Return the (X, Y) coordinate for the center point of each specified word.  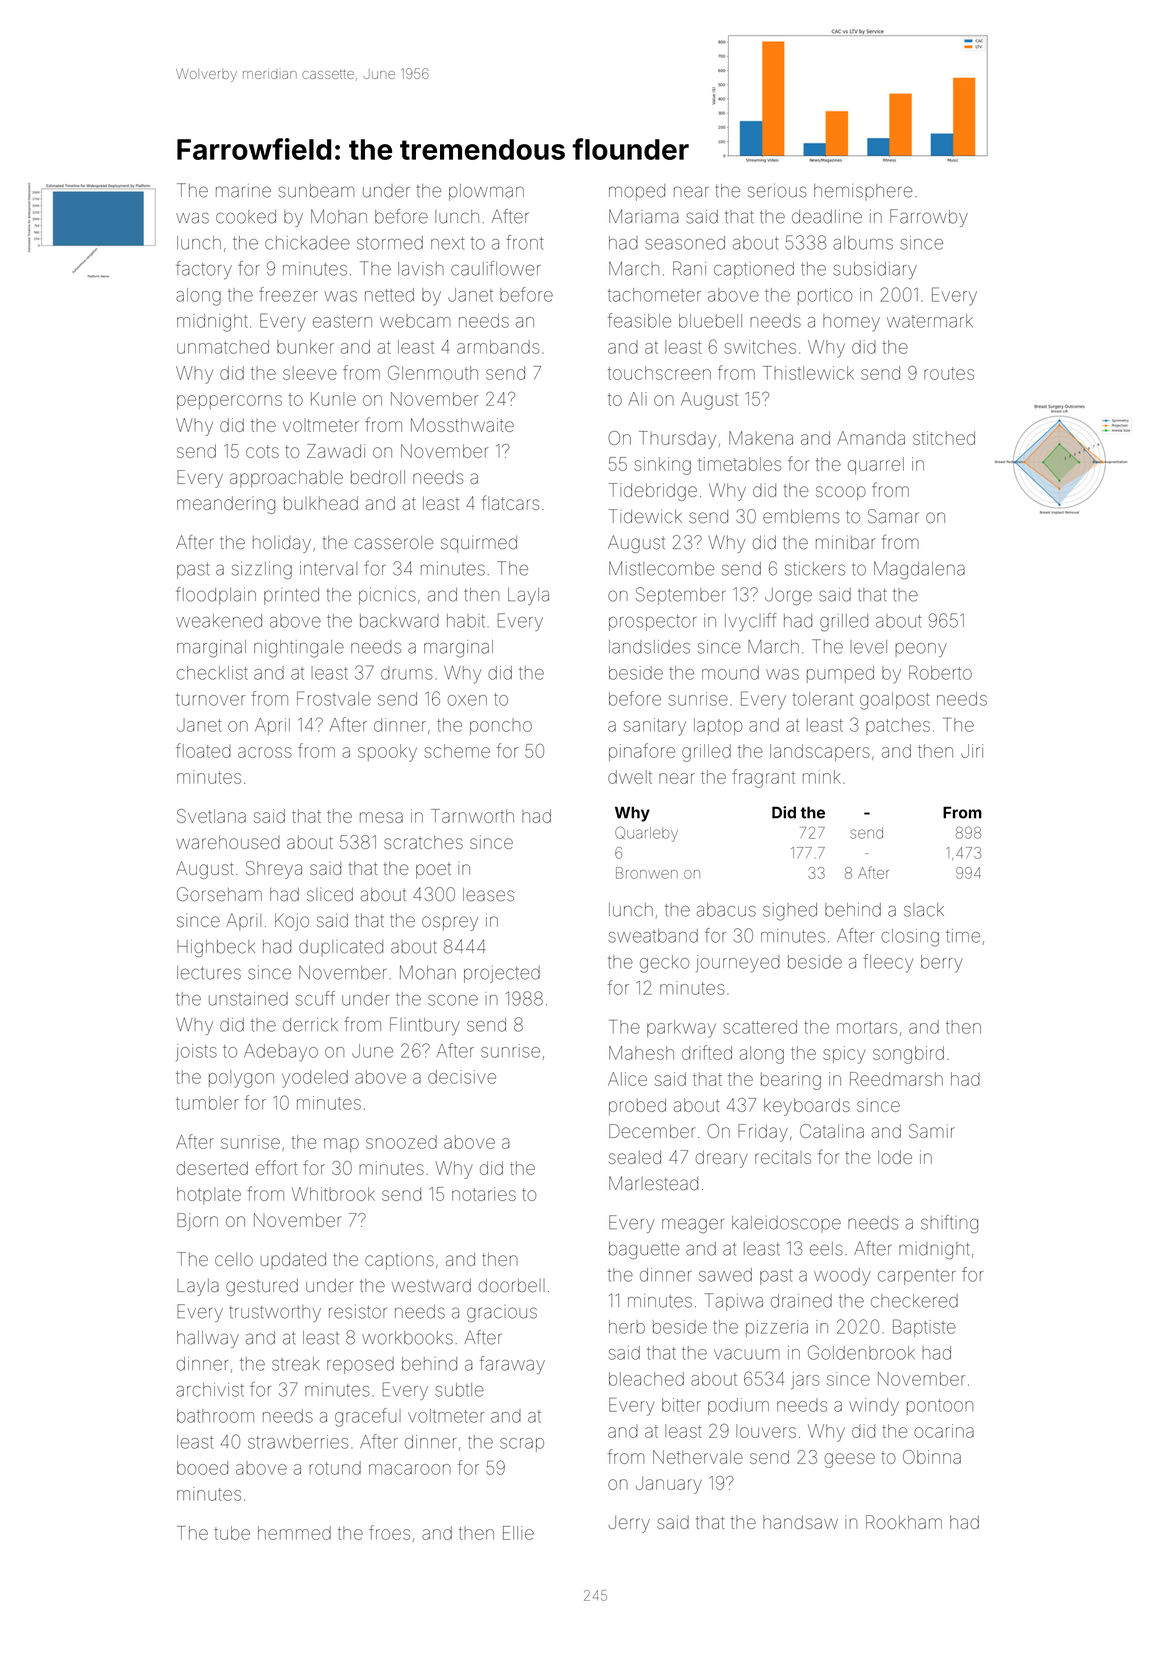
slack (924, 910)
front (524, 242)
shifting (949, 1224)
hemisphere (863, 192)
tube (232, 1533)
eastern (342, 321)
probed (637, 1106)
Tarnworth (472, 816)
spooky (387, 753)
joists (196, 1052)
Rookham (904, 1522)
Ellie (518, 1533)
